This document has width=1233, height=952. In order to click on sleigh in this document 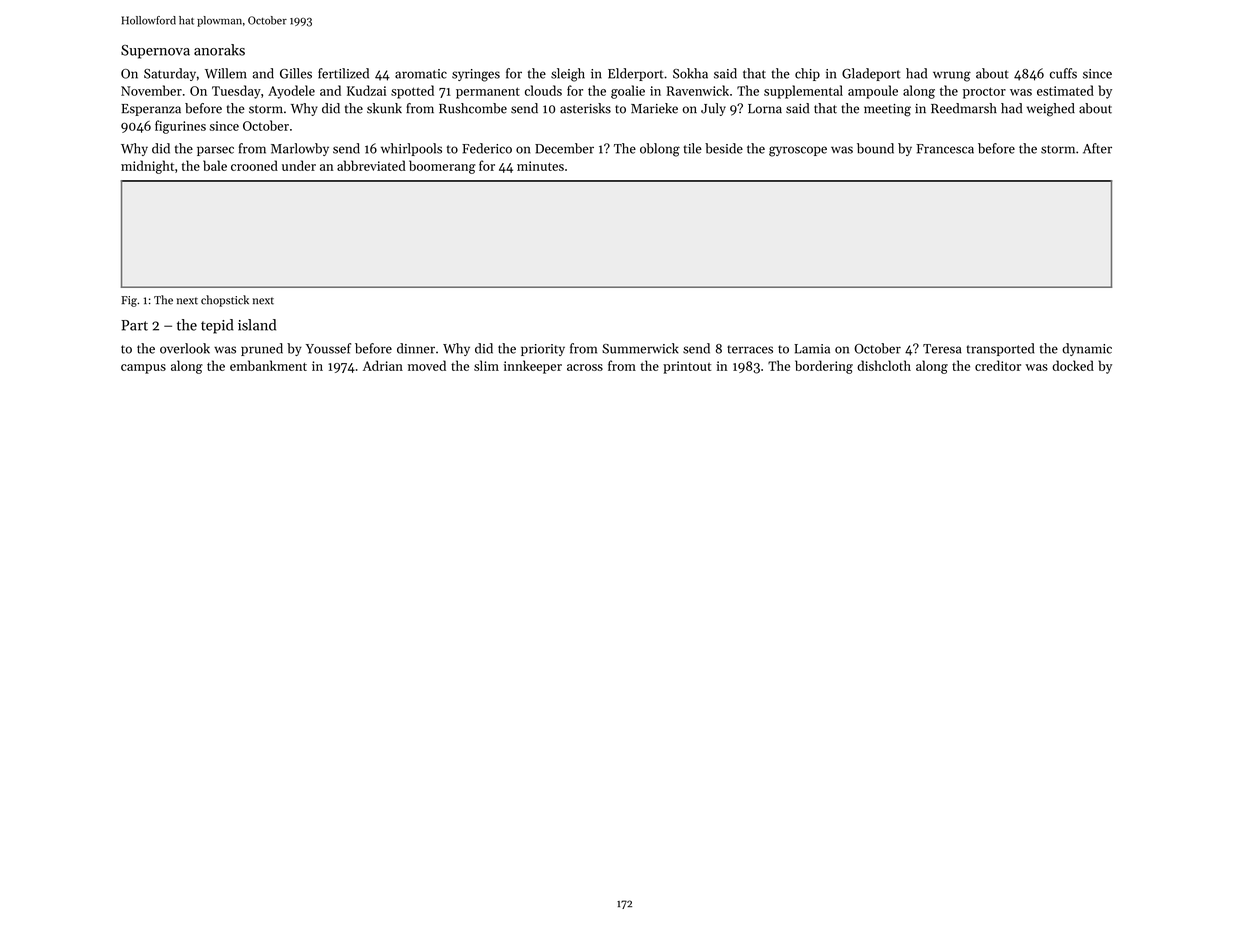, I will do `click(568, 75)`.
